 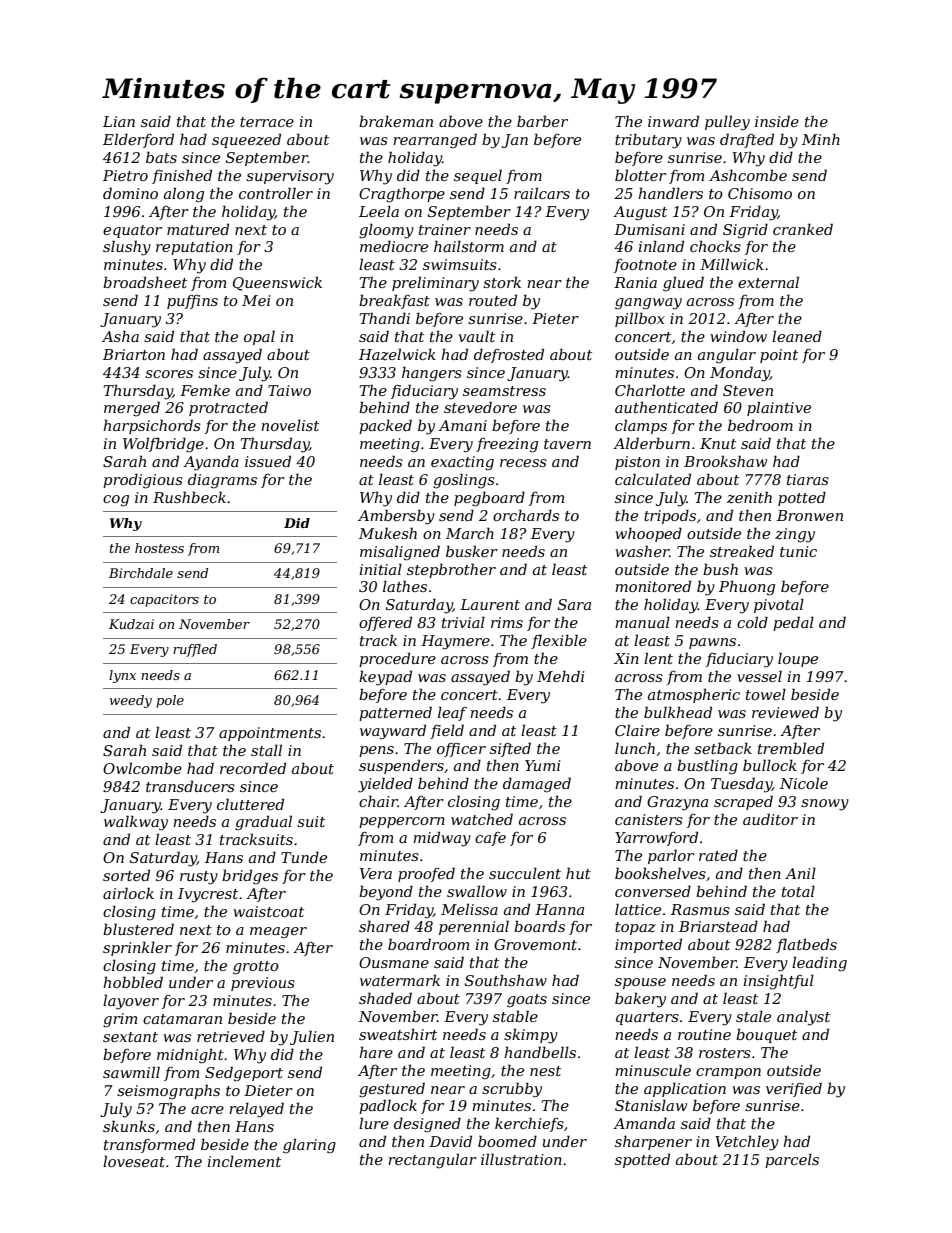 What do you see at coordinates (648, 945) in the screenshot?
I see `imported` at bounding box center [648, 945].
